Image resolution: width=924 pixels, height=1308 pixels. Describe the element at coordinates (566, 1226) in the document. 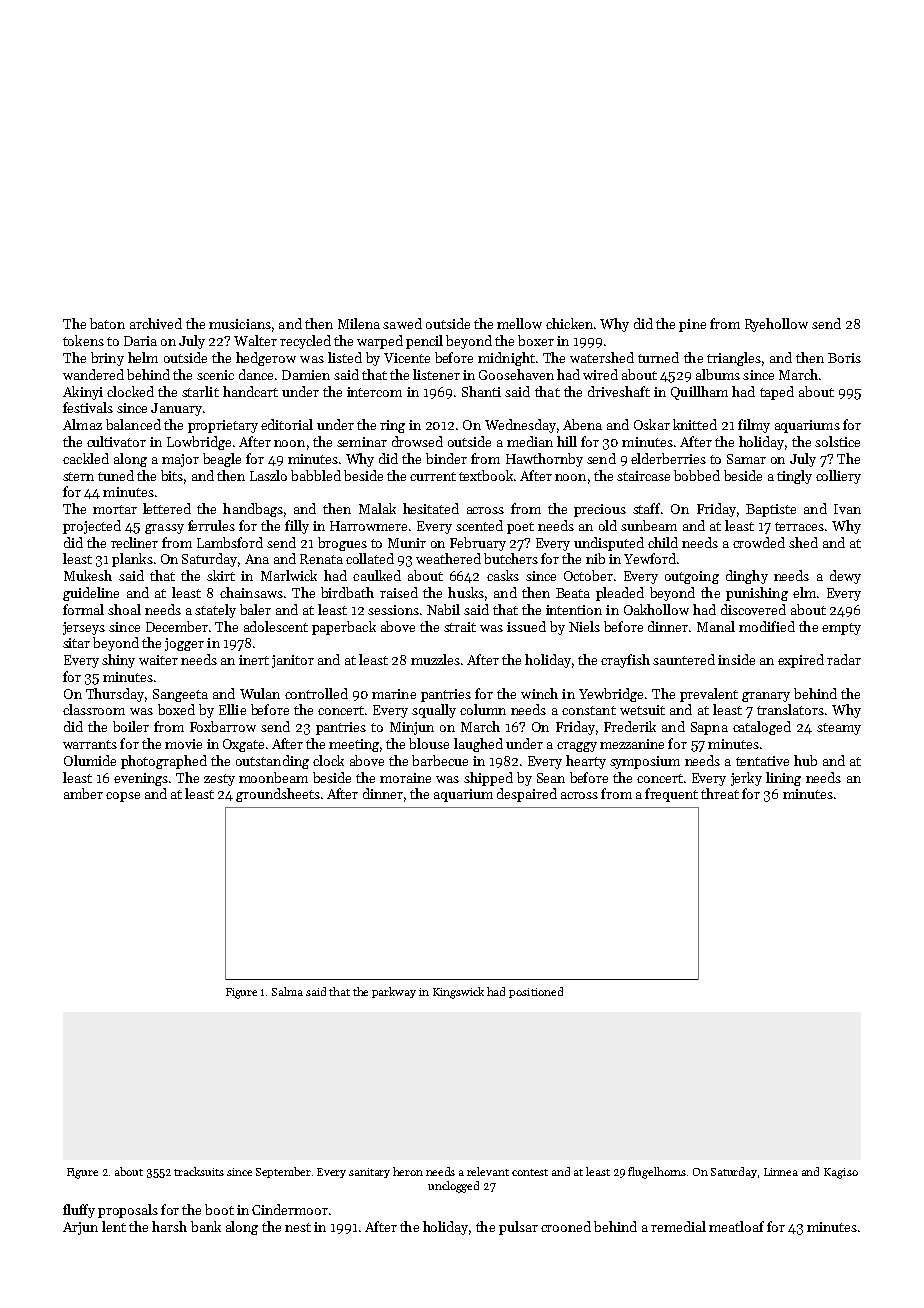

I see `crooned` at that location.
